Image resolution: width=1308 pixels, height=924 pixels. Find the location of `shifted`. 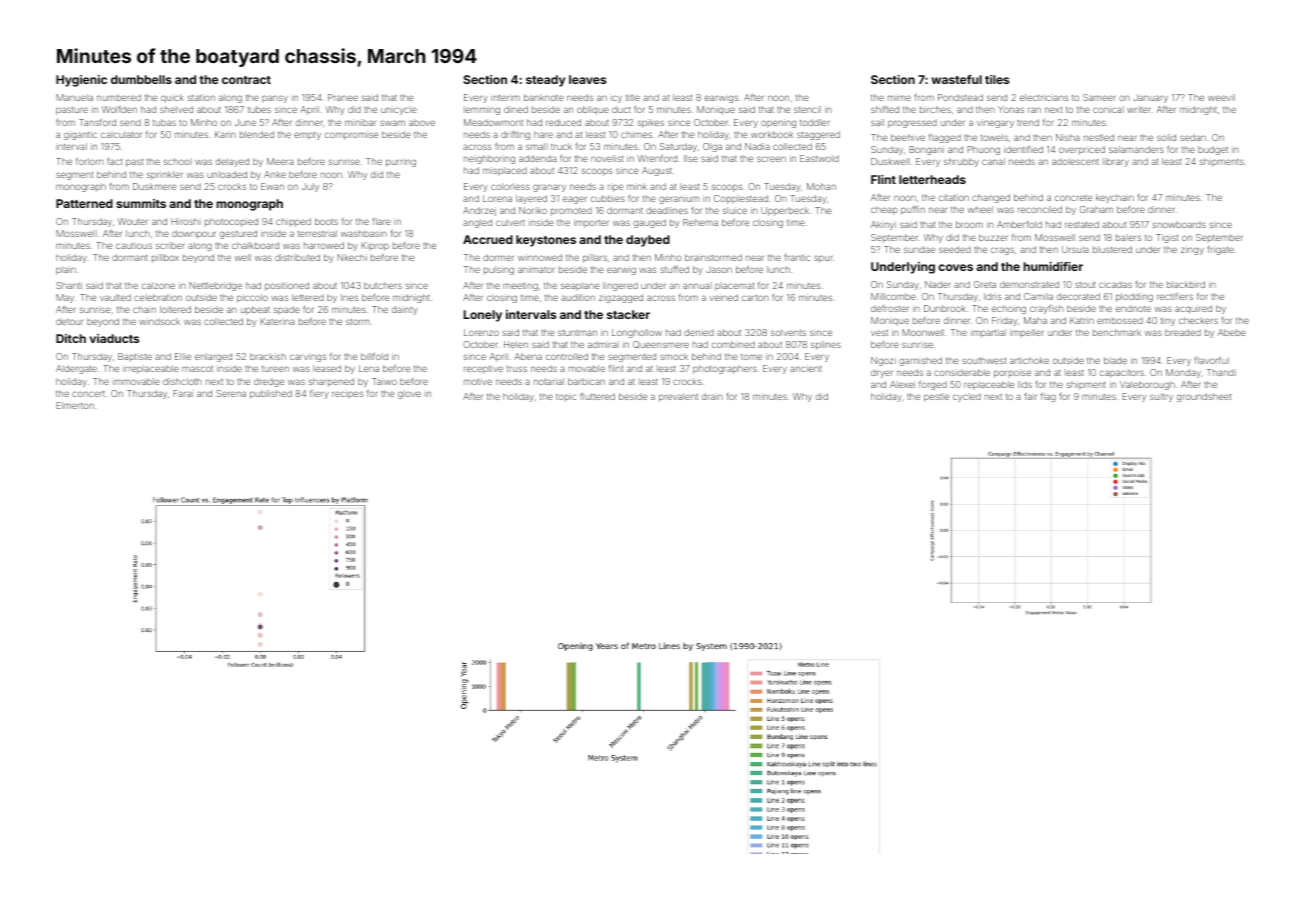

shifted is located at coordinates (885, 109).
